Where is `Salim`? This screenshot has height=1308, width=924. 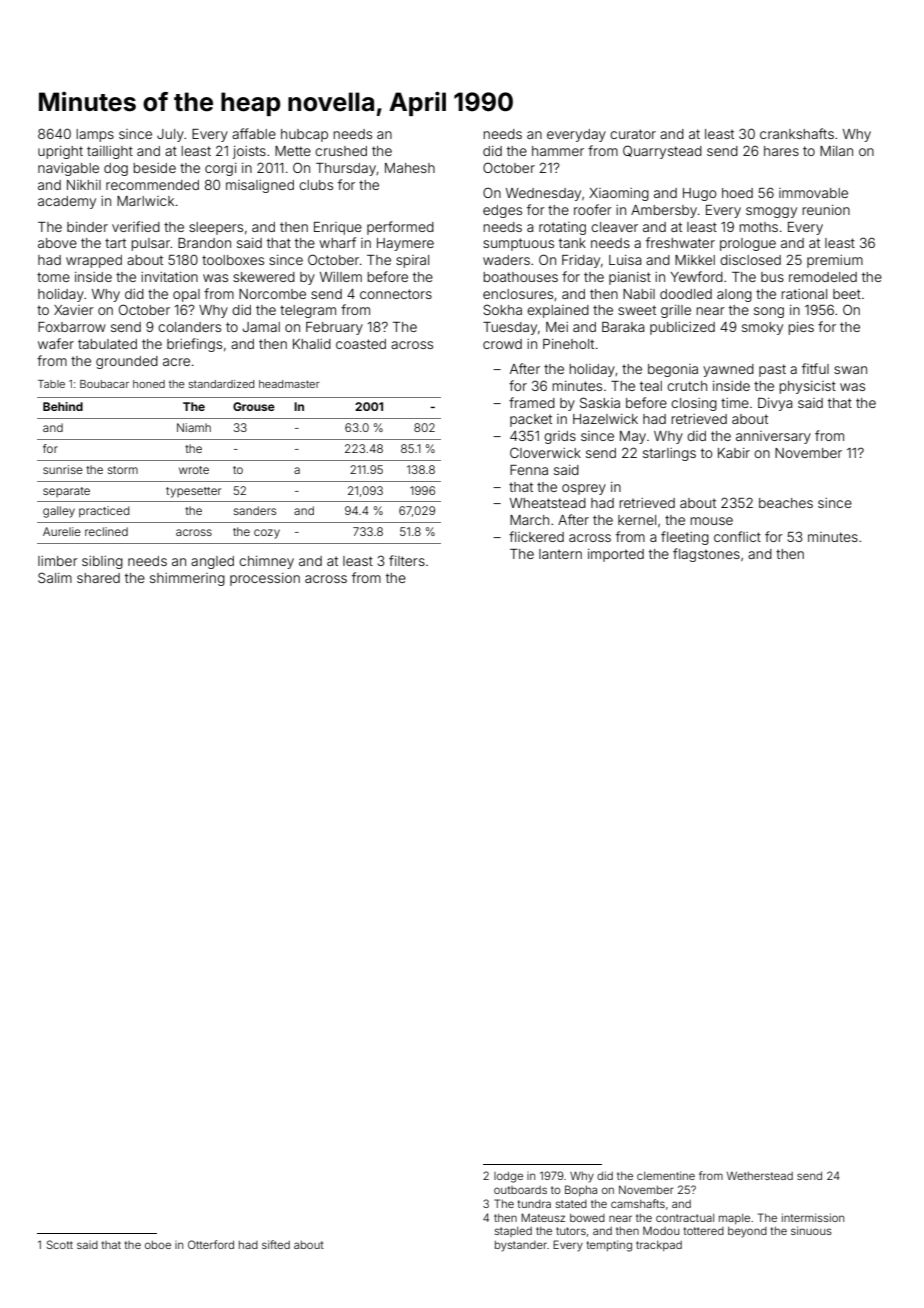
Salim is located at coordinates (55, 577).
